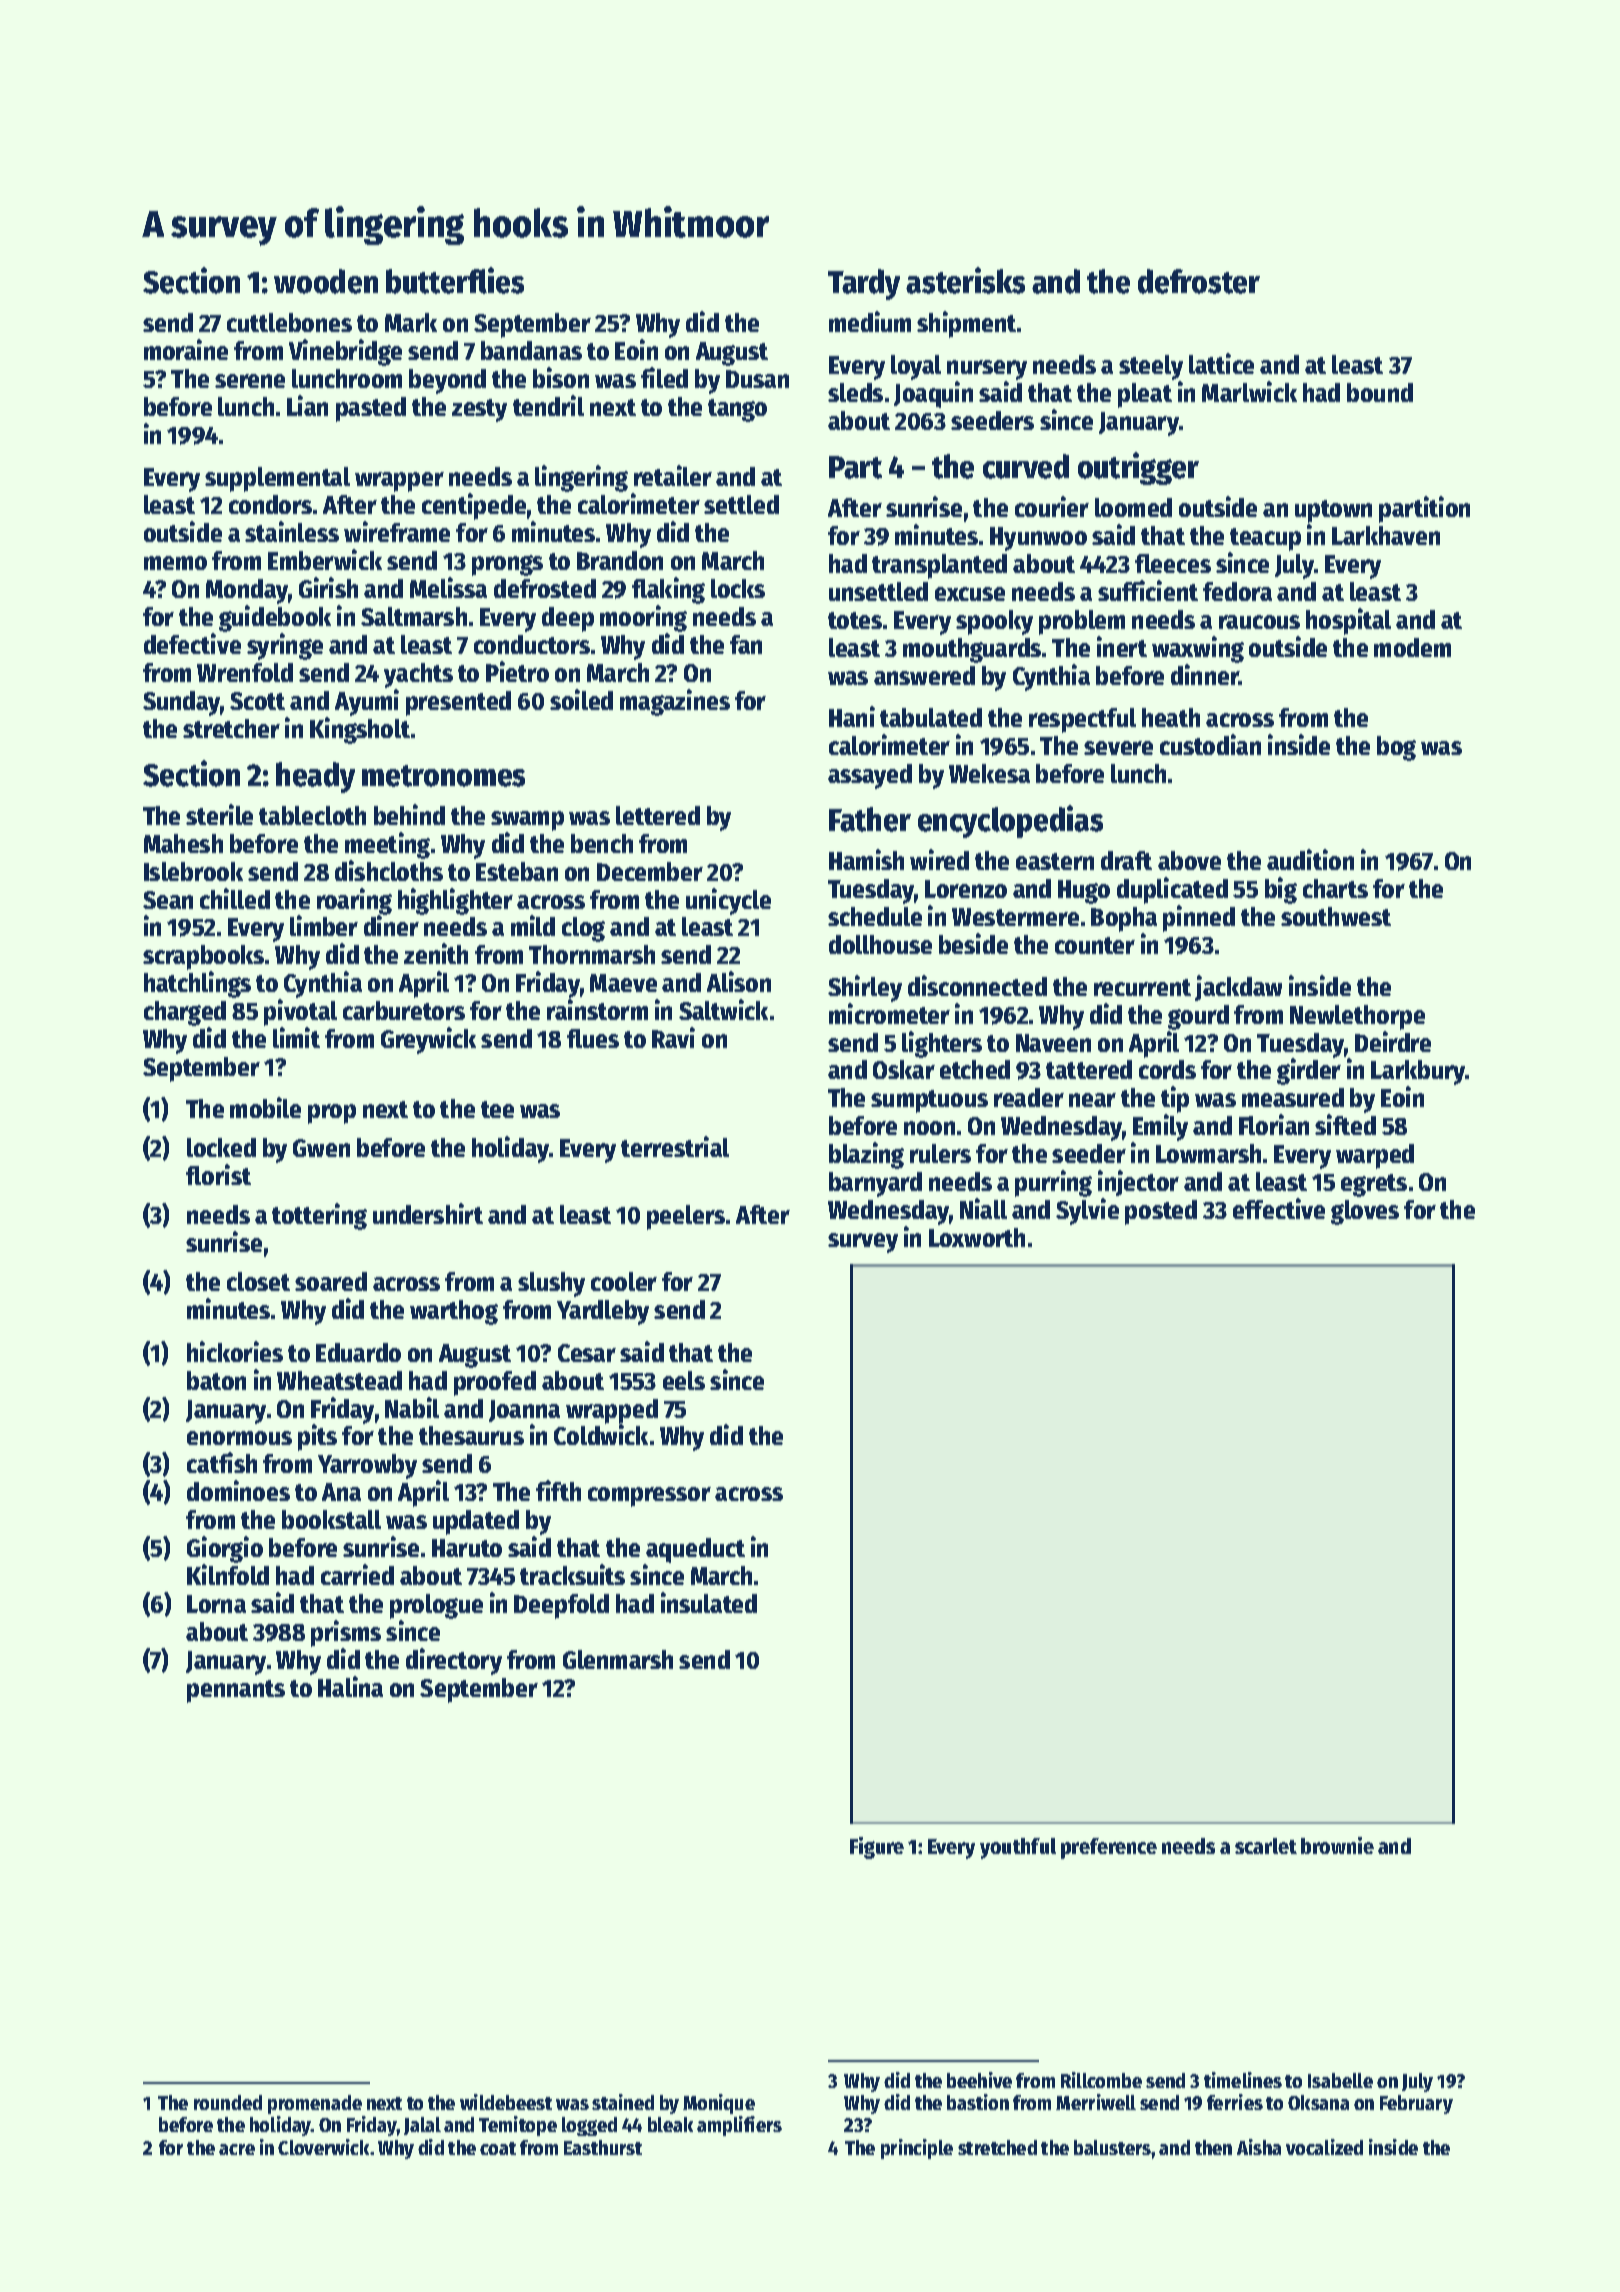 The width and height of the page is (1620, 2292). Describe the element at coordinates (1337, 1845) in the page. I see `brownie` at that location.
